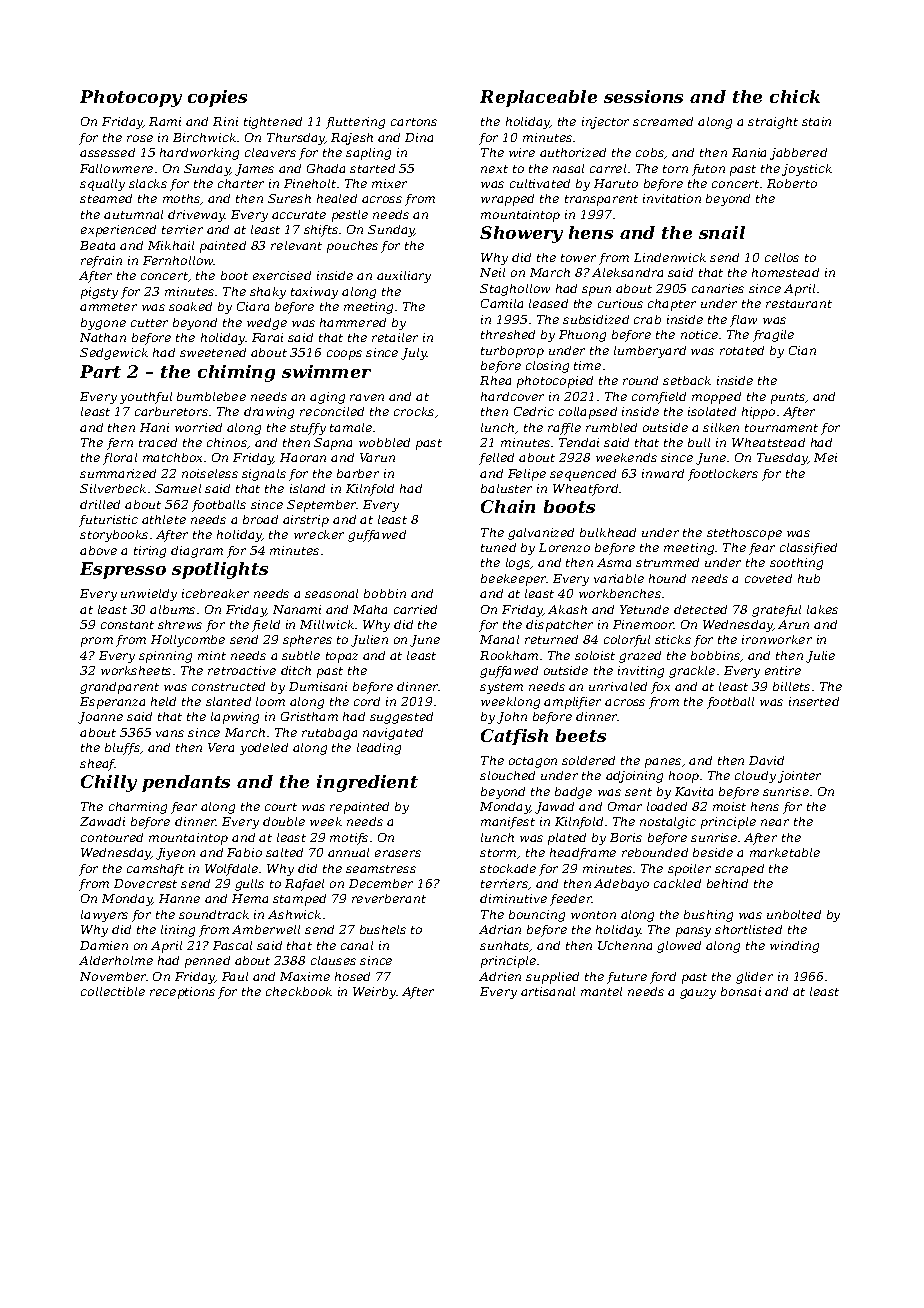 This page has height=1308, width=924. I want to click on Neil, so click(492, 272).
